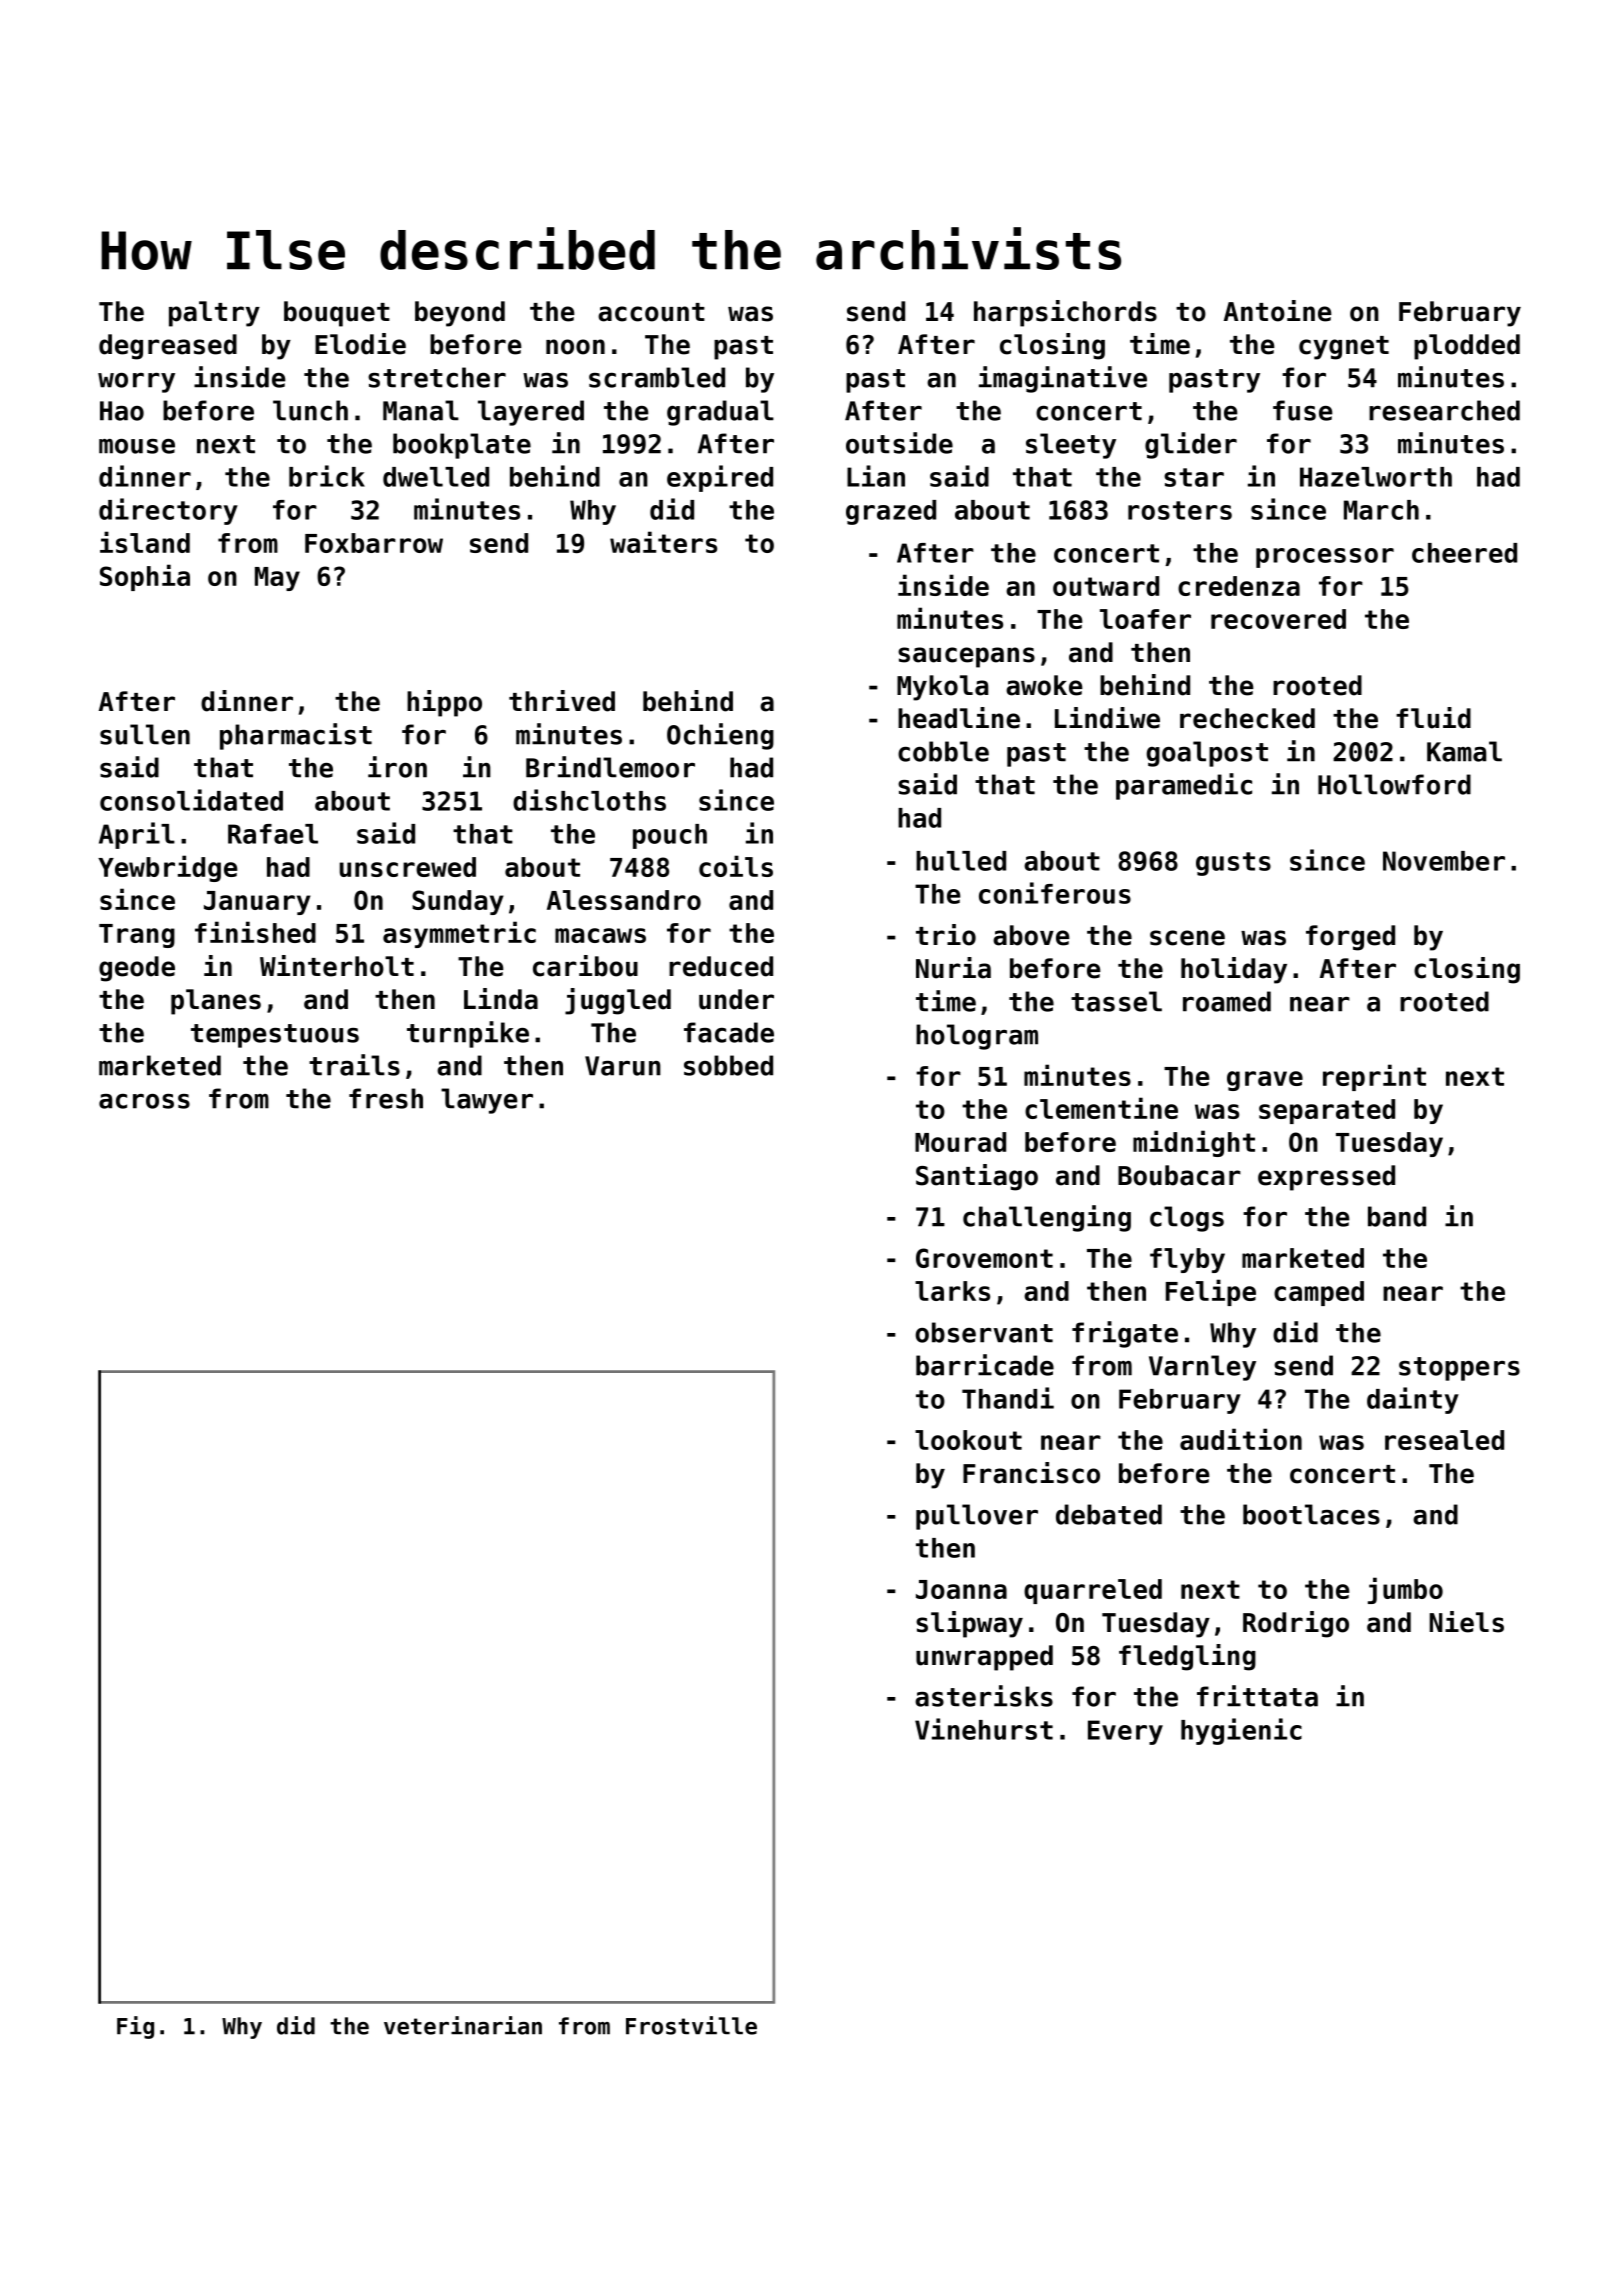 This screenshot has height=2292, width=1620. Describe the element at coordinates (144, 1101) in the screenshot. I see `across` at that location.
